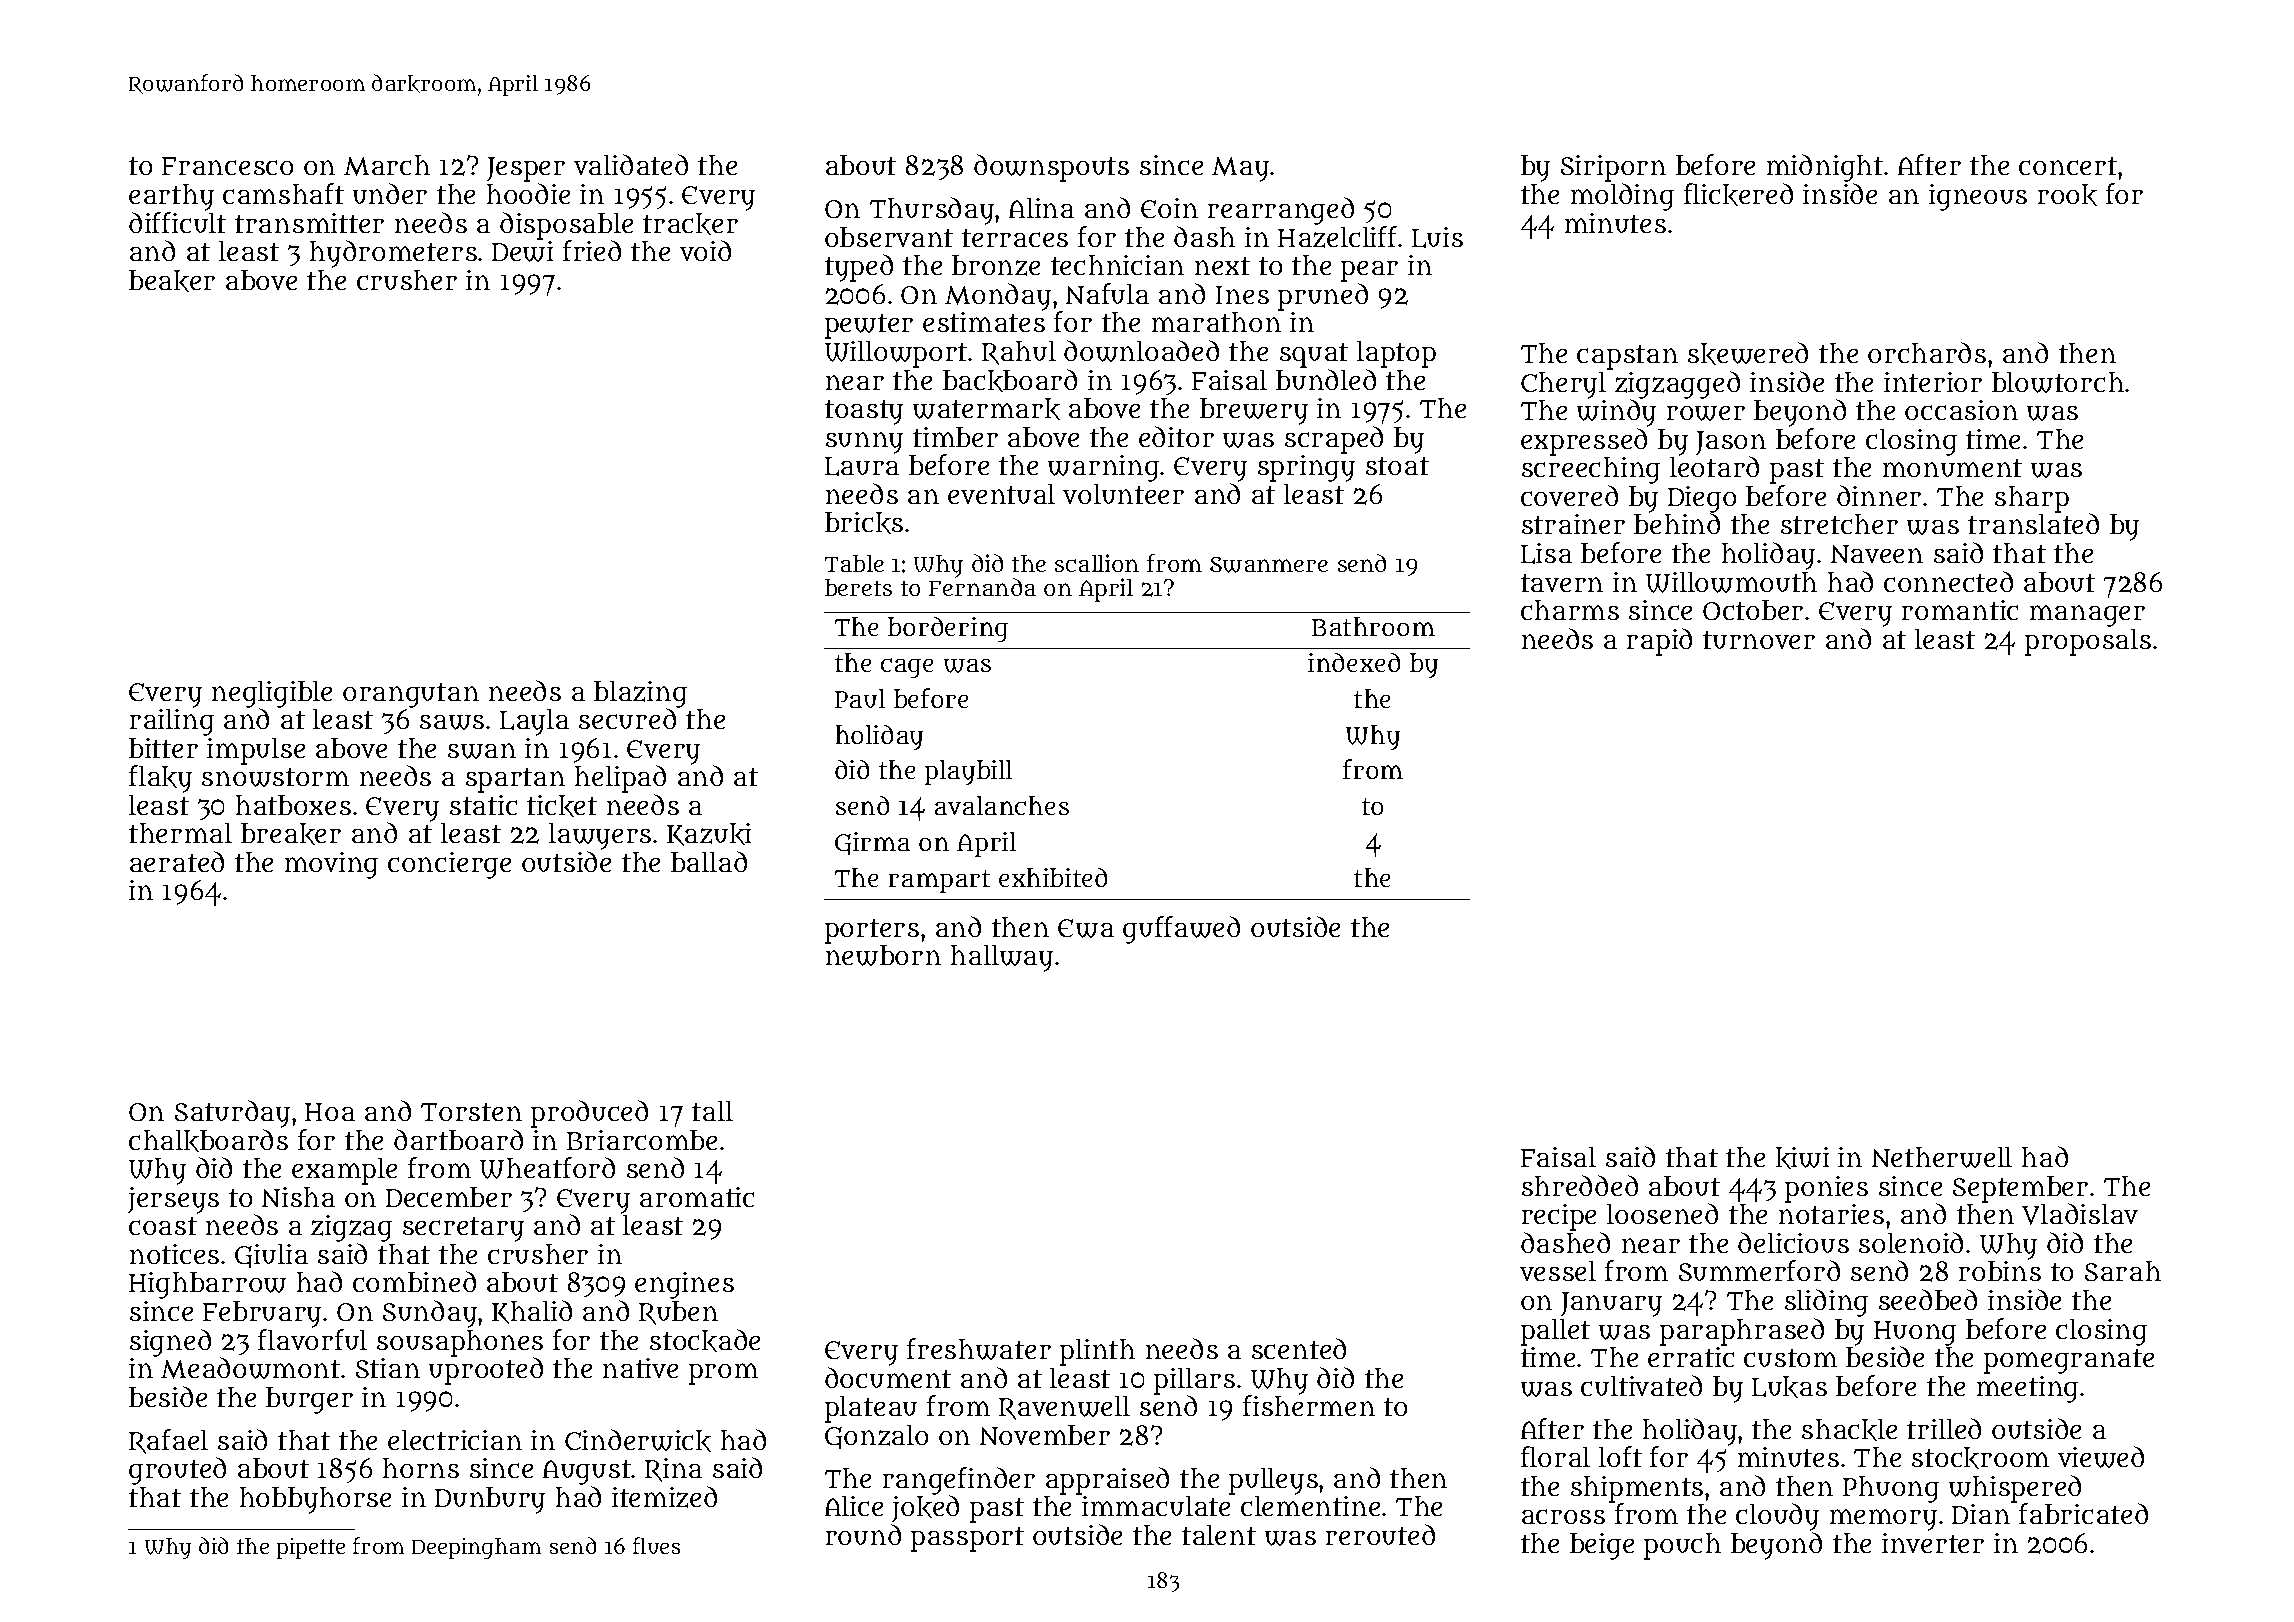 The height and width of the image is (1622, 2294). What do you see at coordinates (948, 629) in the image?
I see `bordering` at bounding box center [948, 629].
